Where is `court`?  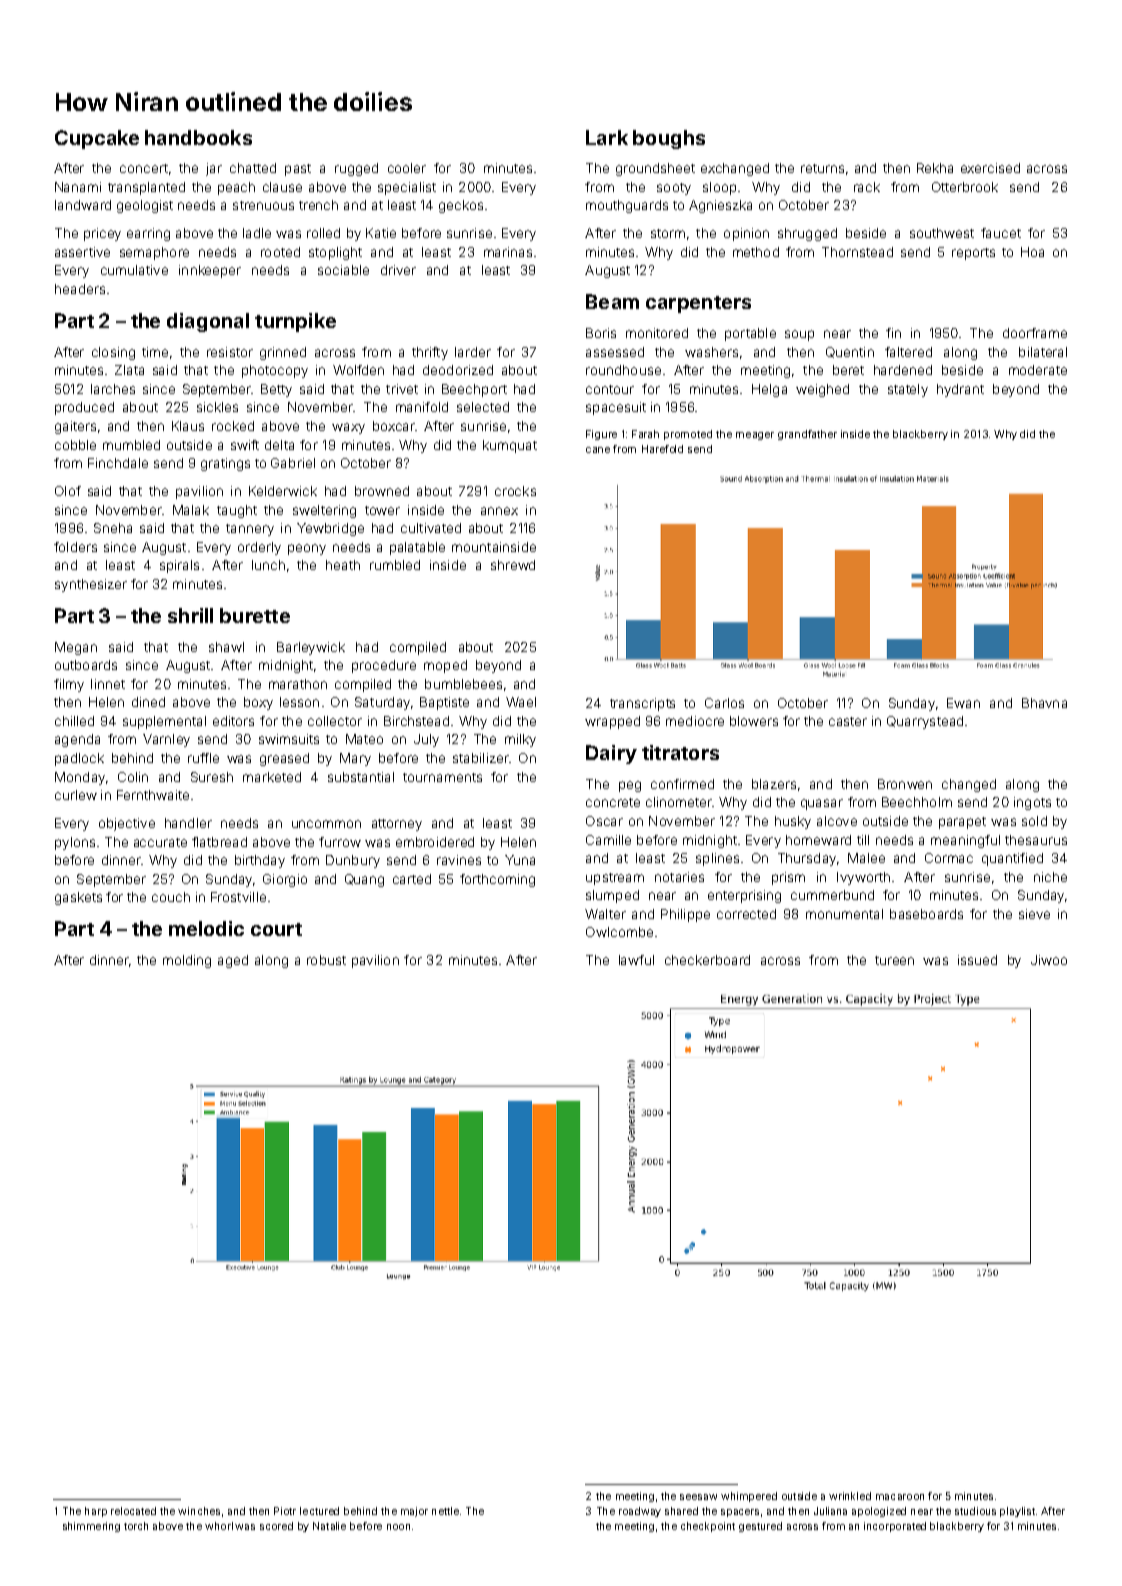
court is located at coordinates (276, 929).
